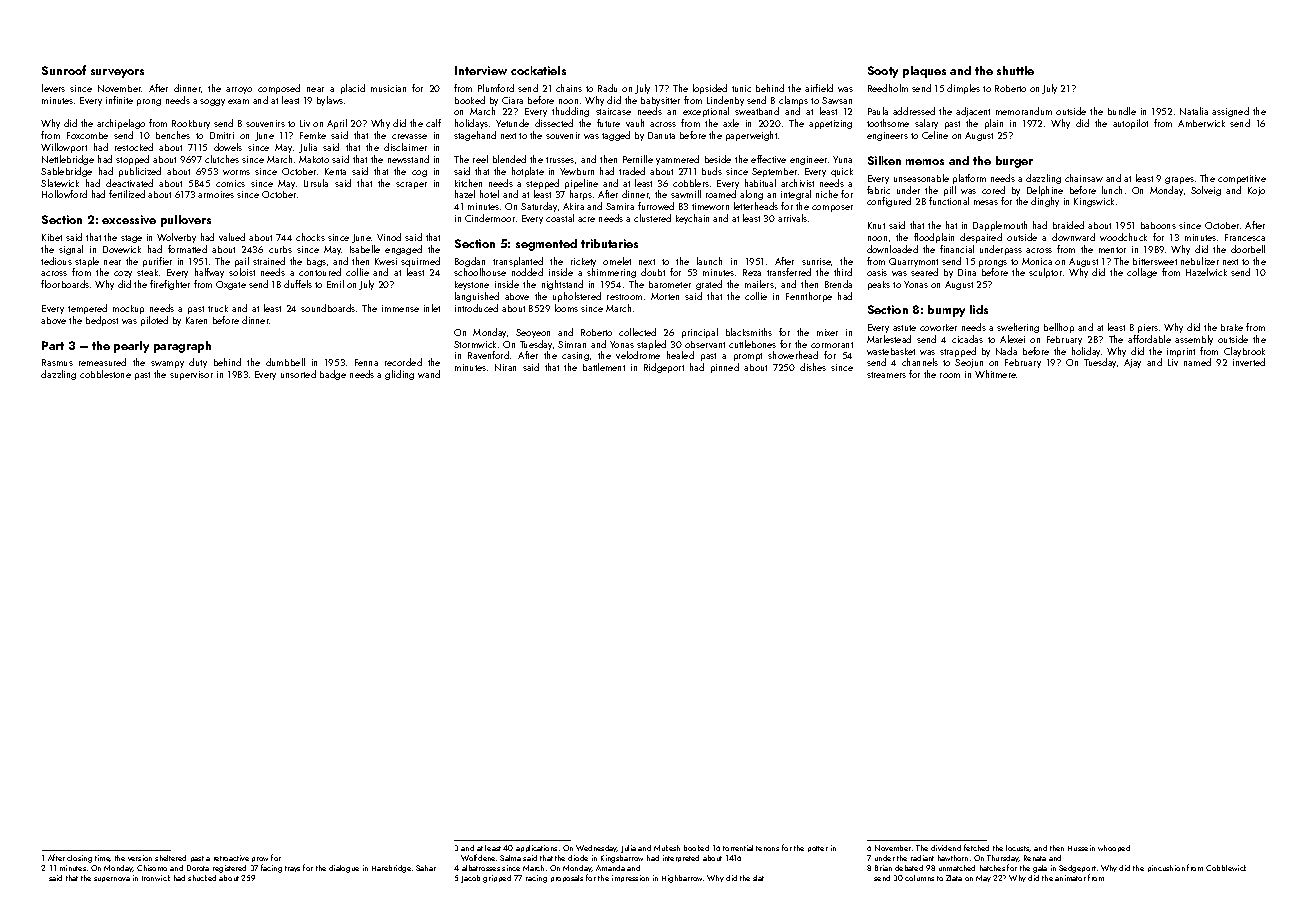  What do you see at coordinates (1249, 362) in the image?
I see `inverted` at bounding box center [1249, 362].
